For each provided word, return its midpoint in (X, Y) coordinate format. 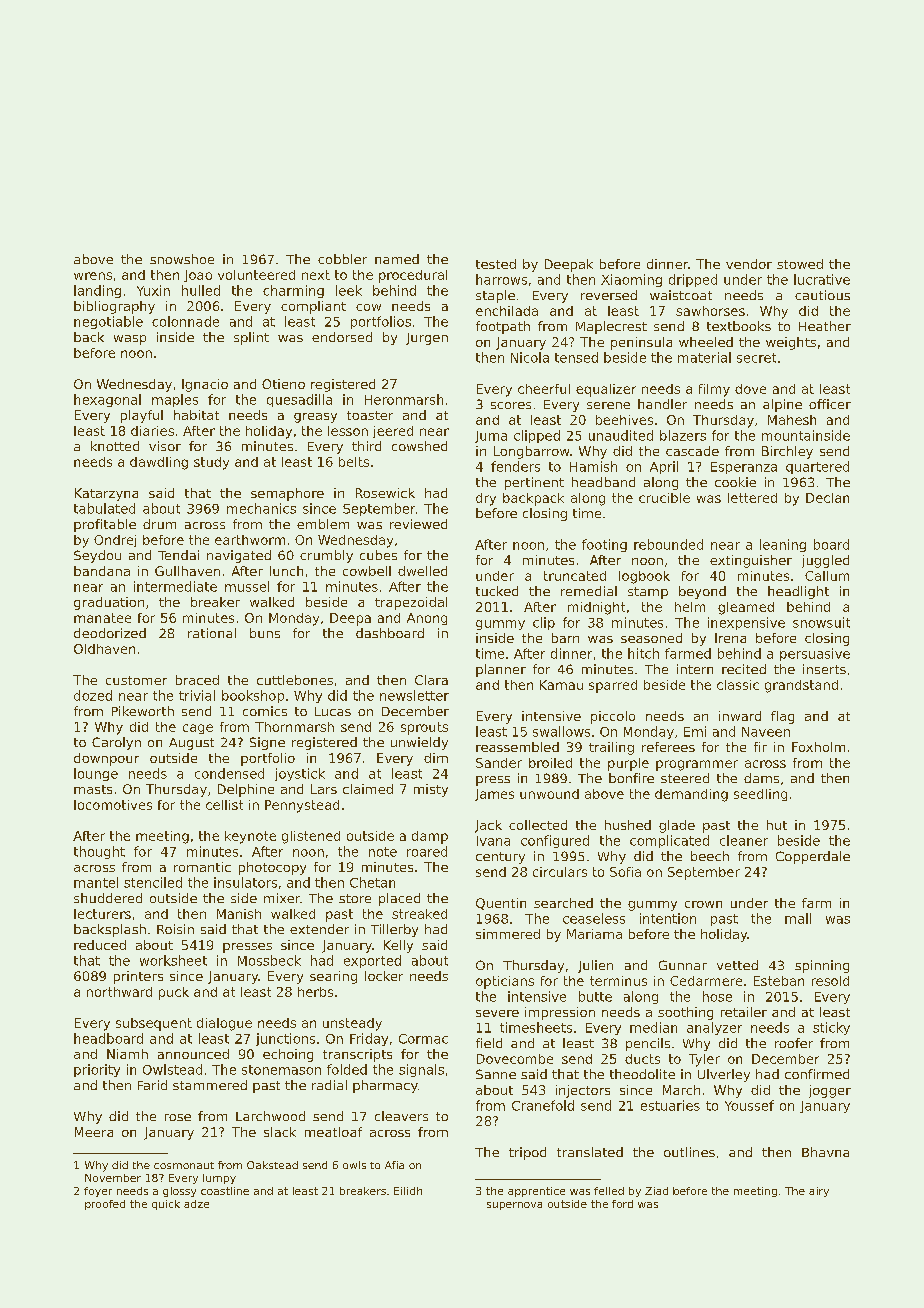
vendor (749, 264)
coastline (225, 1191)
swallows (561, 731)
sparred (613, 686)
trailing (611, 748)
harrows (501, 279)
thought (99, 852)
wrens (93, 276)
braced (197, 680)
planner (501, 670)
